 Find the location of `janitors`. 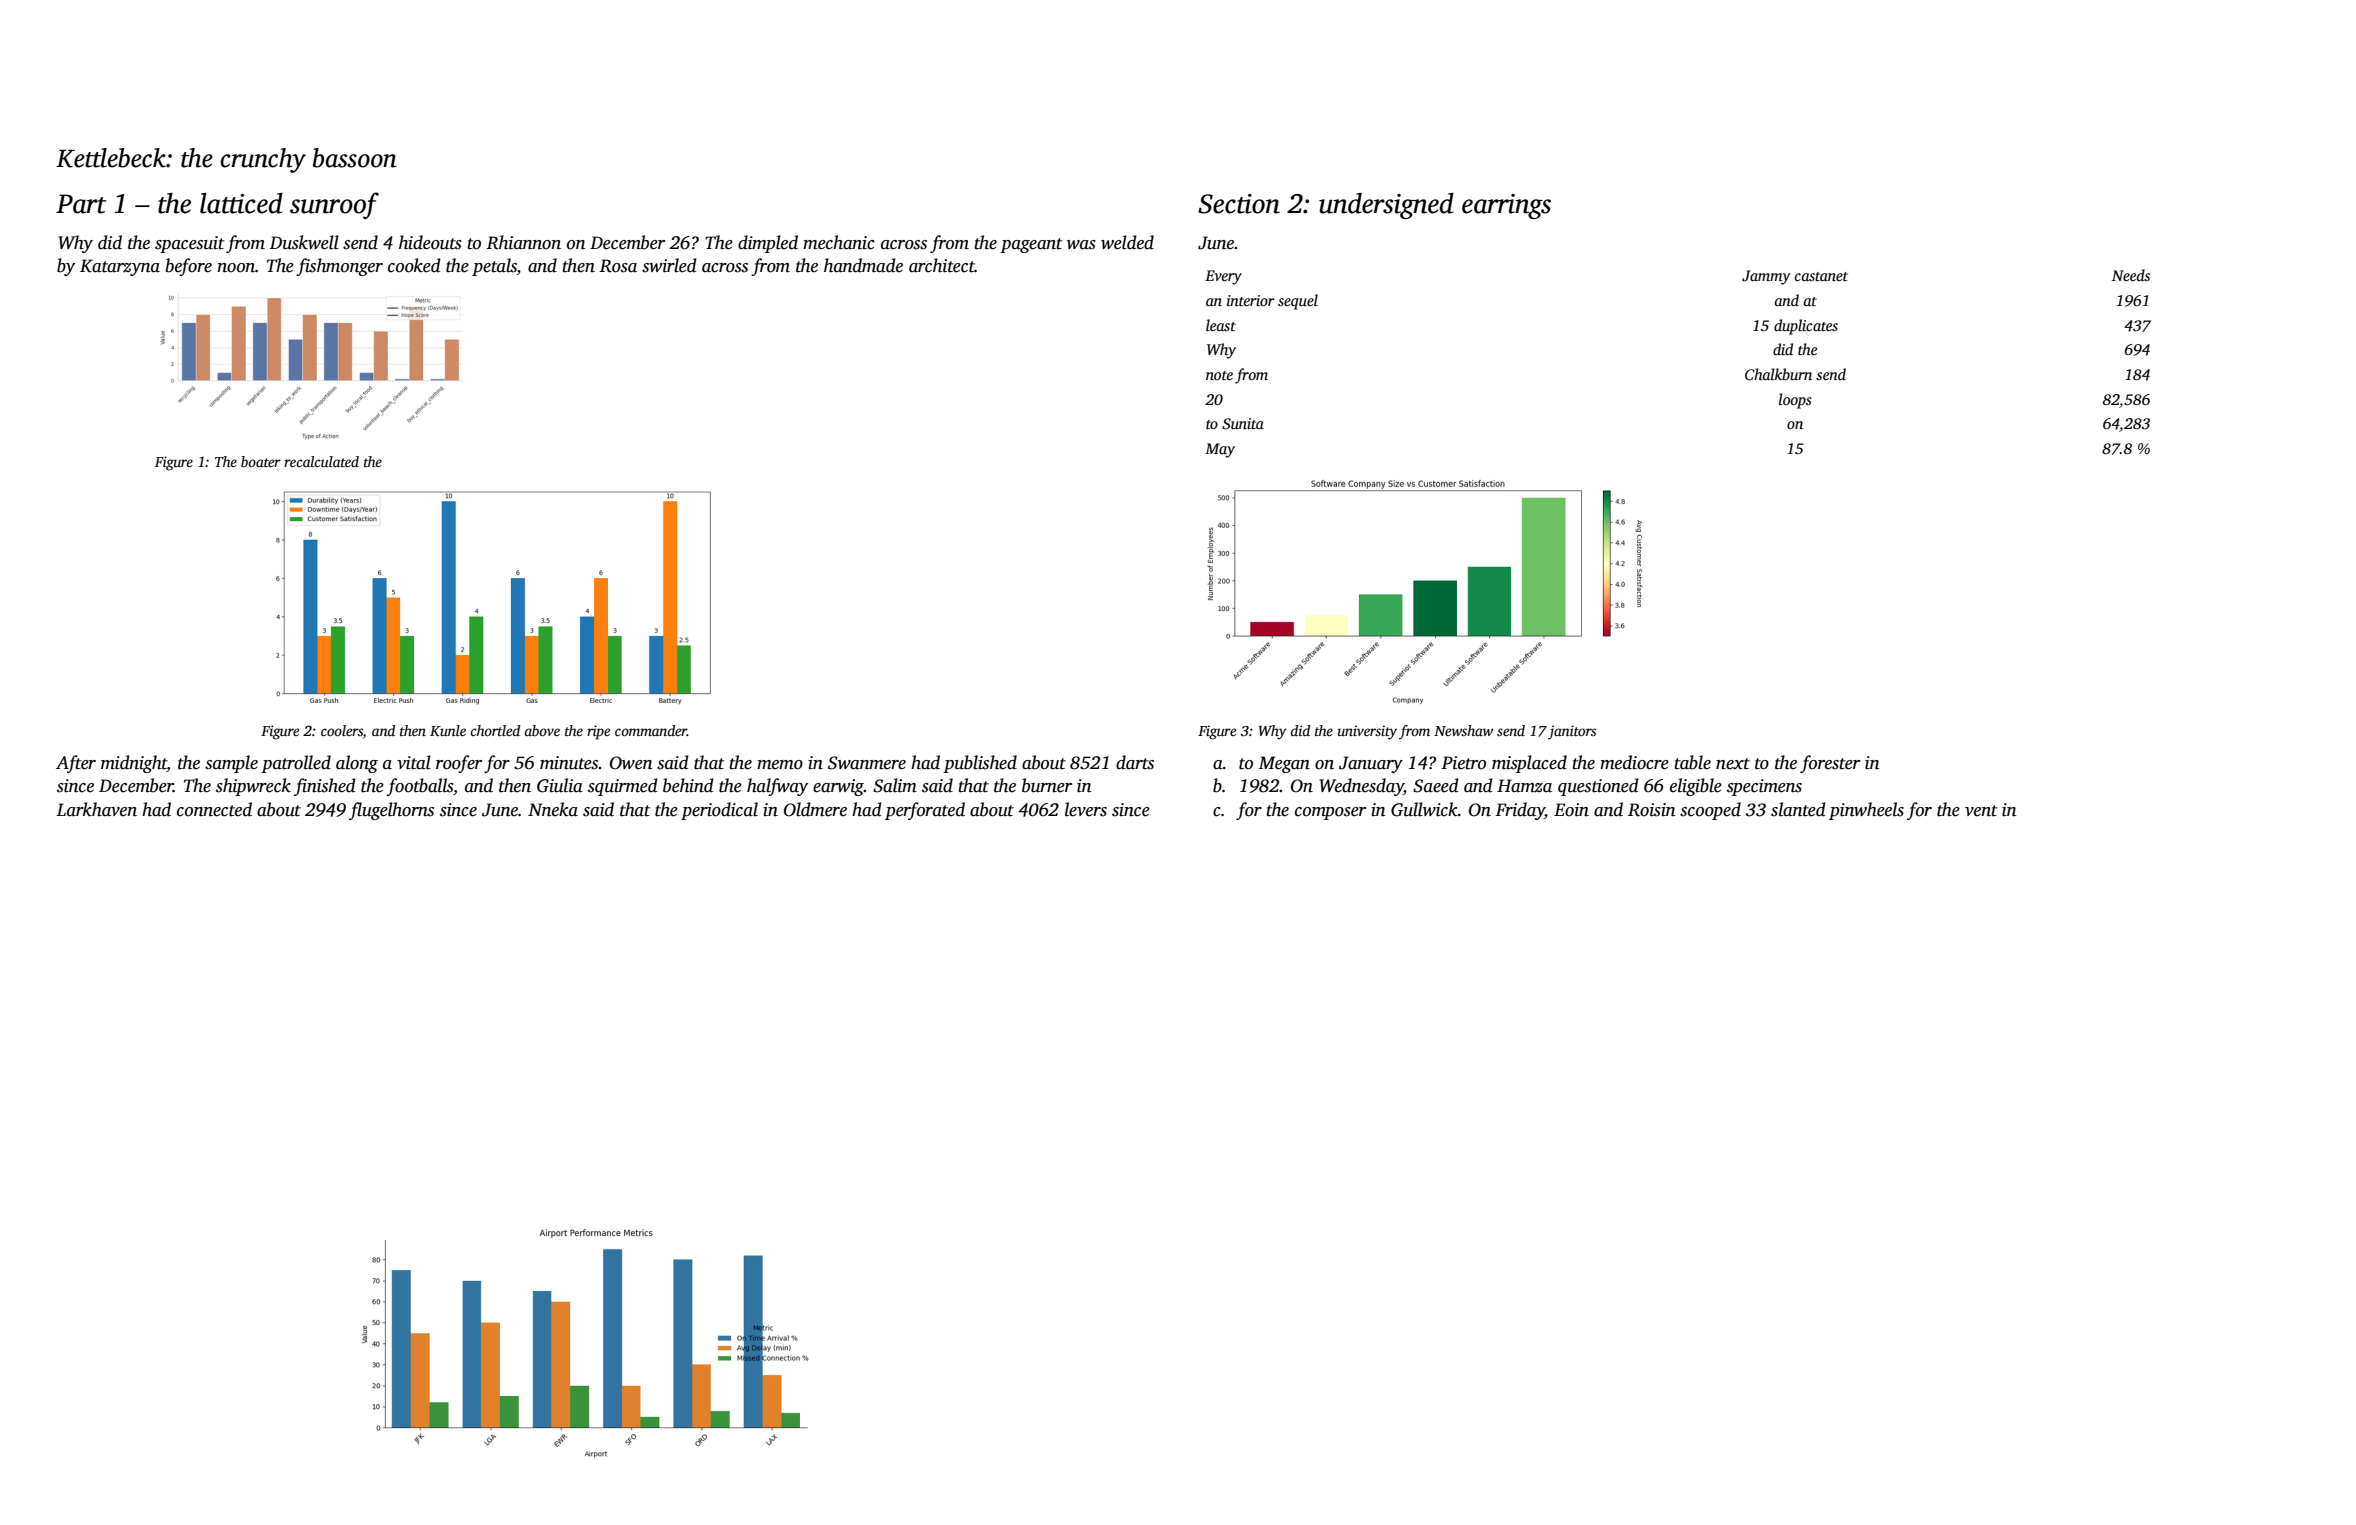

janitors is located at coordinates (1572, 732).
